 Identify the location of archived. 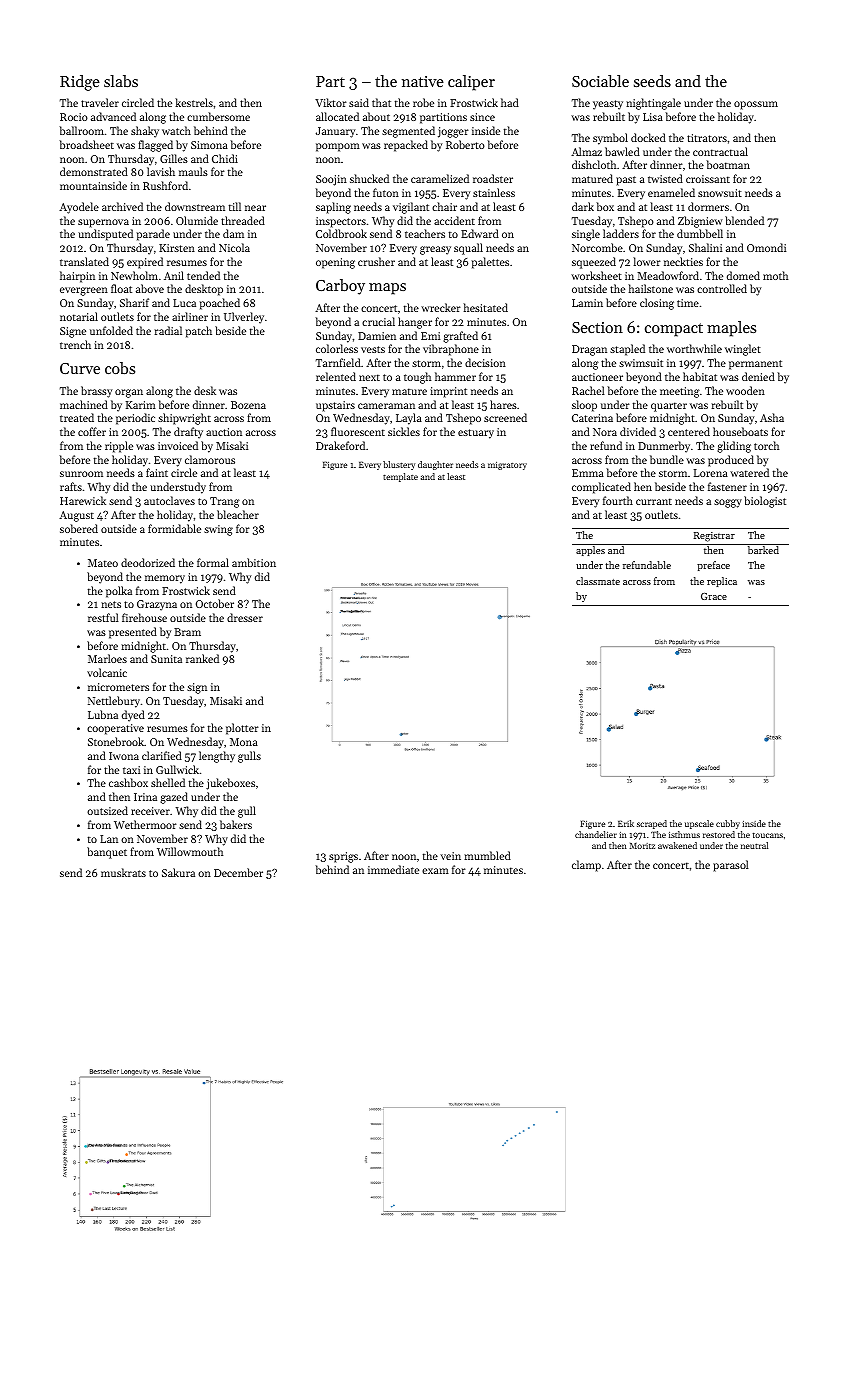
(122, 206).
